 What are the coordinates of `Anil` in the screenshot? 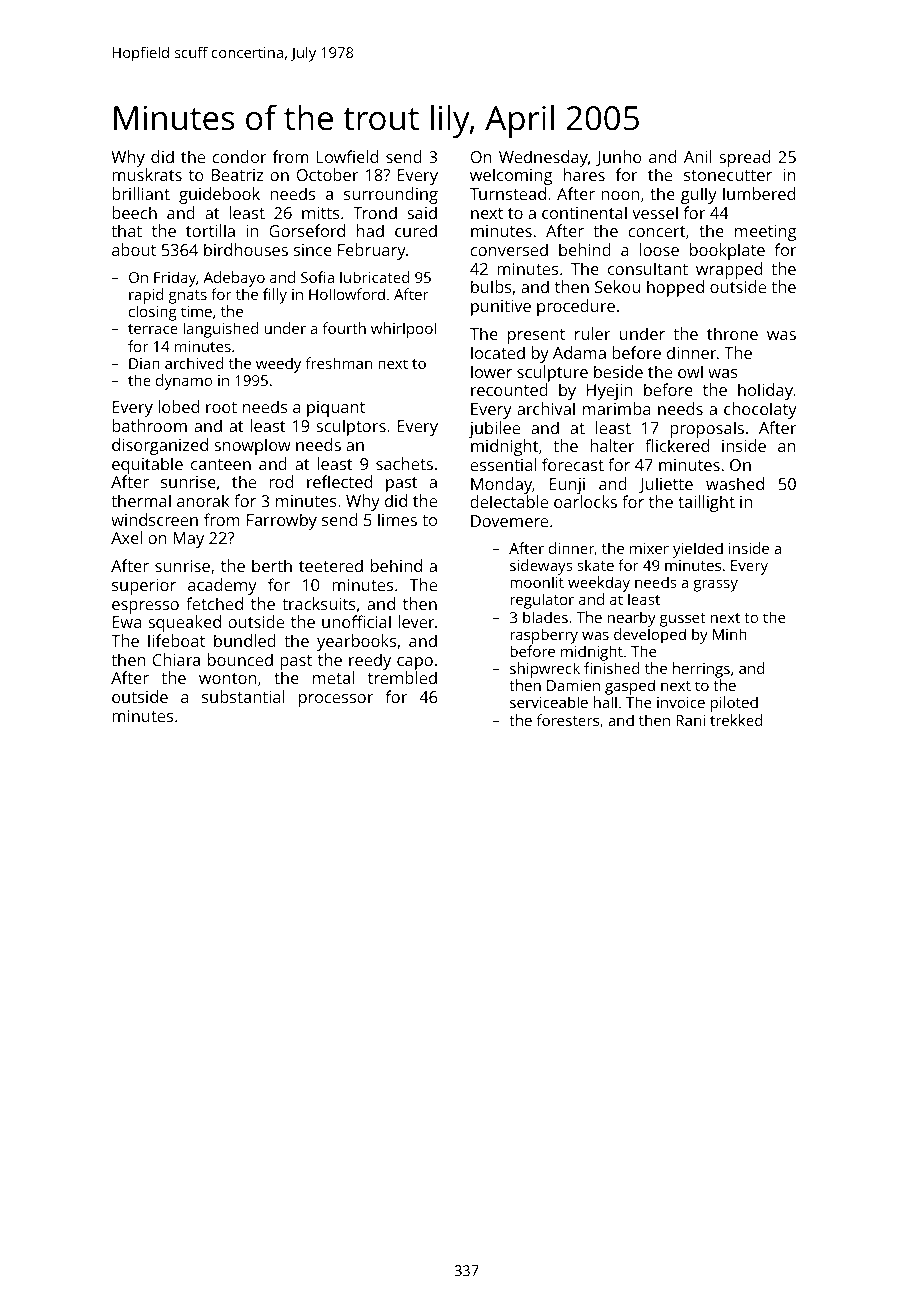 It's located at (698, 156).
